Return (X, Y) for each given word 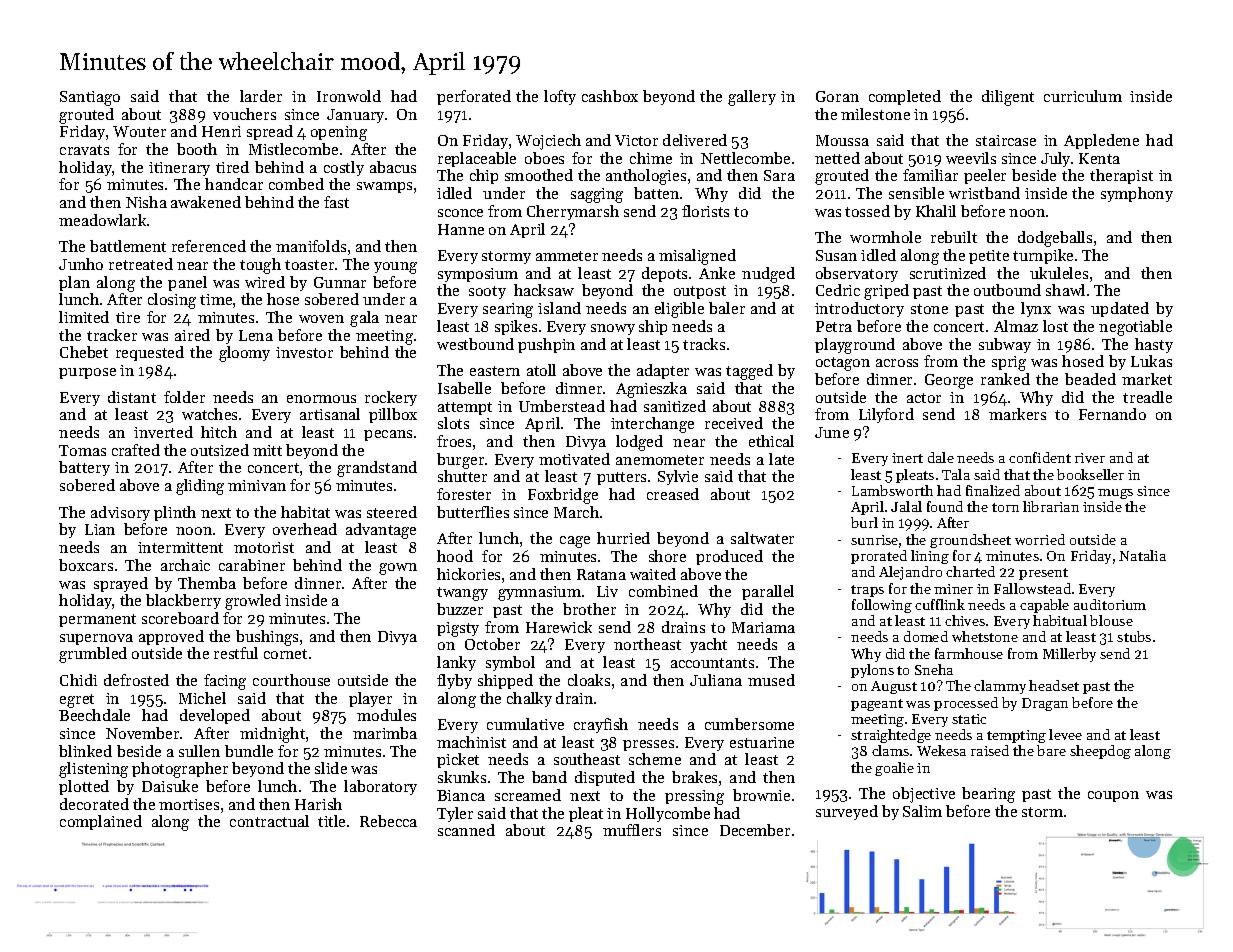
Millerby (1069, 655)
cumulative (525, 724)
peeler (985, 176)
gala (364, 319)
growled (253, 602)
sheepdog (1100, 752)
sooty (487, 292)
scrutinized (948, 273)
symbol (510, 663)
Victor (636, 140)
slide (331, 768)
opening (339, 133)
